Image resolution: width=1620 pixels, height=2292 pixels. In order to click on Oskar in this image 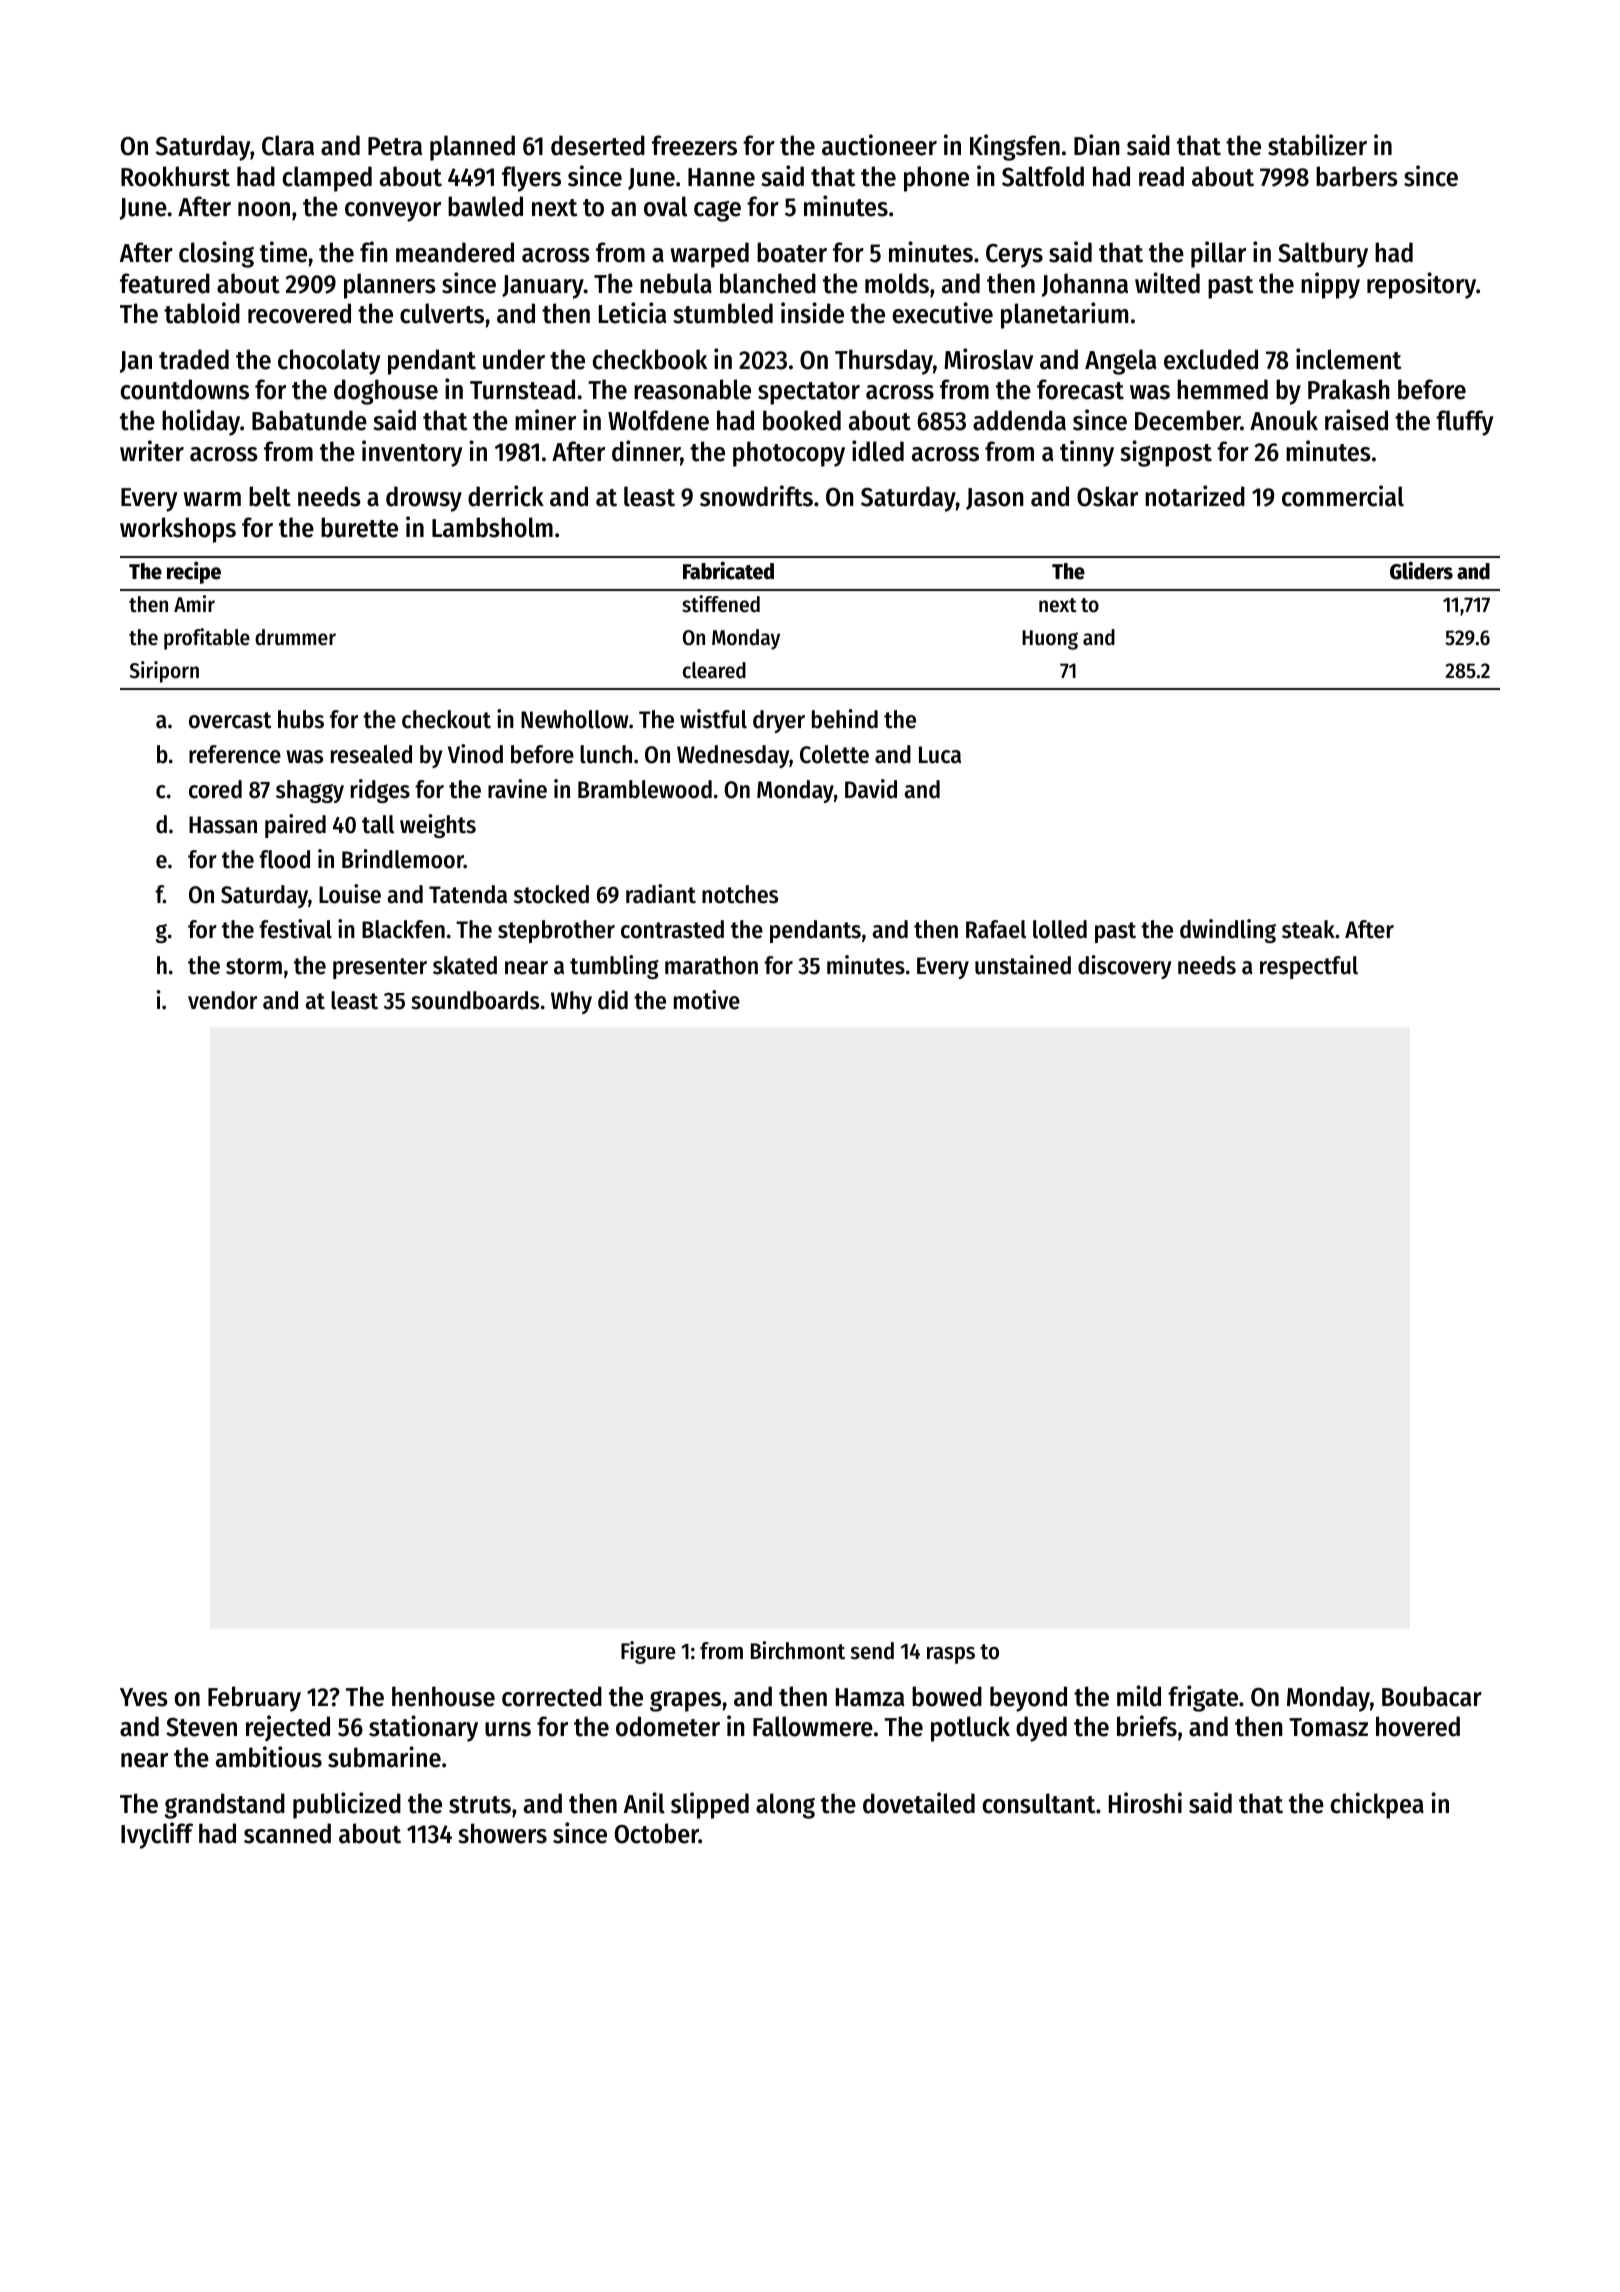, I will do `click(1107, 496)`.
